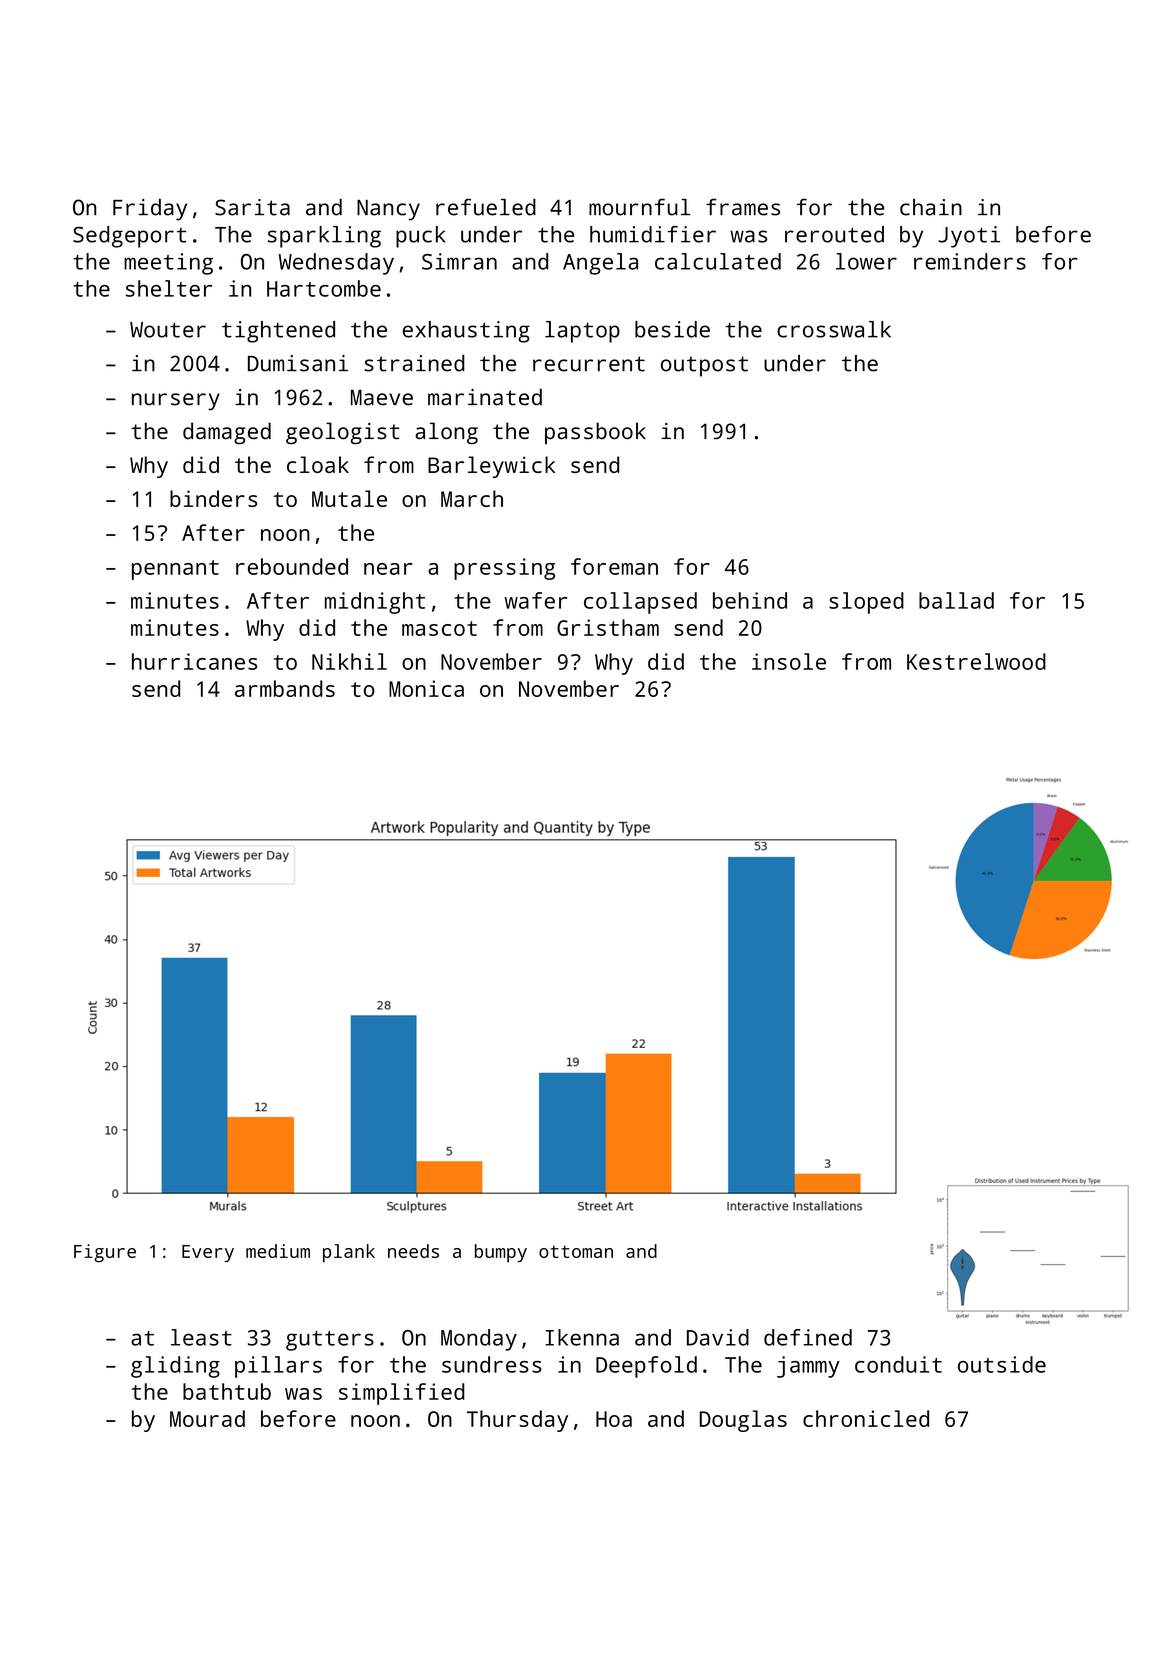  What do you see at coordinates (614, 566) in the page?
I see `foreman` at bounding box center [614, 566].
